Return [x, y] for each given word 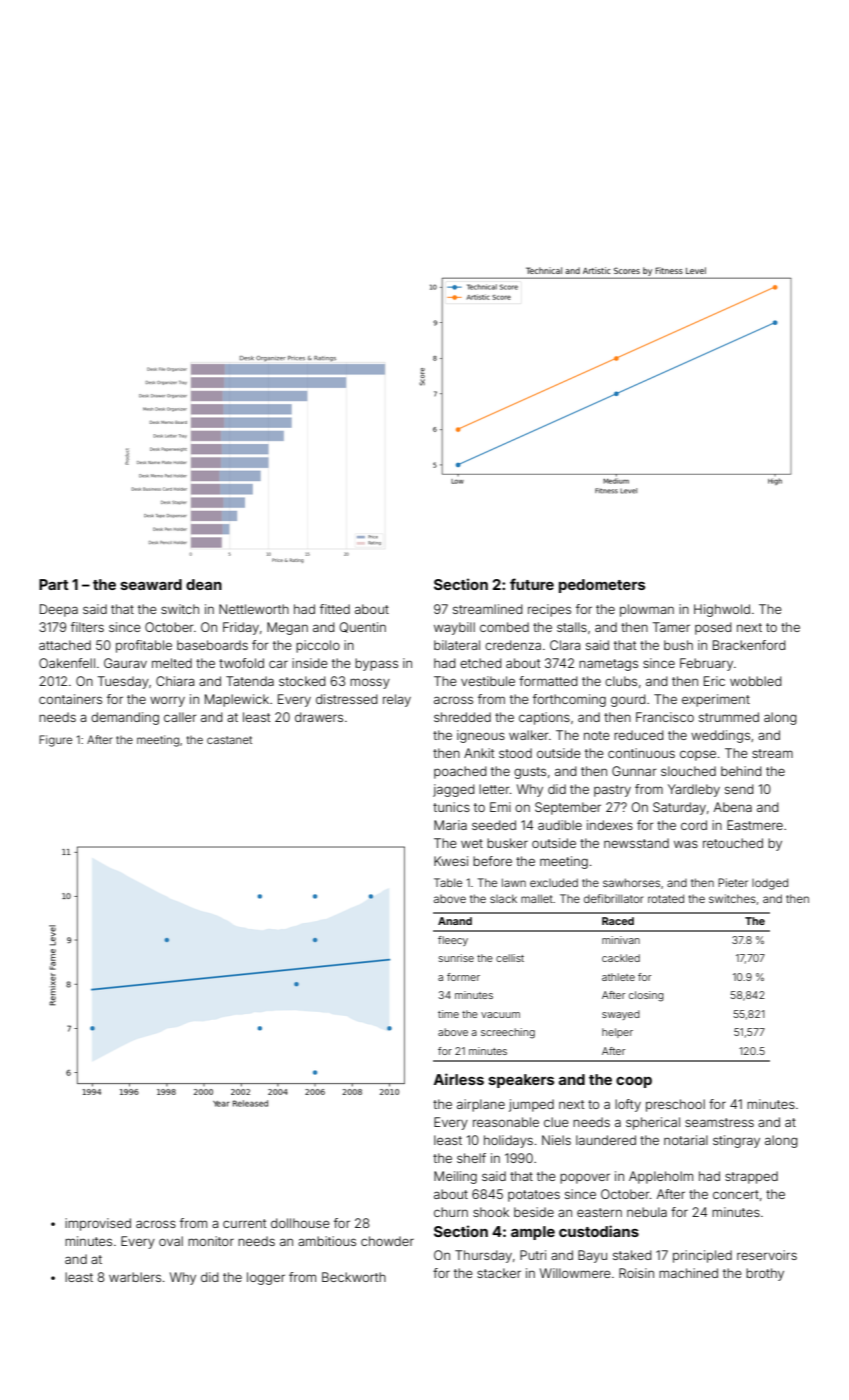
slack [503, 898]
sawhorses [631, 882]
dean [204, 584]
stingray [736, 1141]
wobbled [756, 681]
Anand [455, 921]
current [244, 1223]
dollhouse [300, 1223]
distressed [347, 699]
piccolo [318, 646]
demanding [125, 718]
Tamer [671, 627]
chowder [387, 1241]
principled [702, 1256]
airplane [481, 1105]
